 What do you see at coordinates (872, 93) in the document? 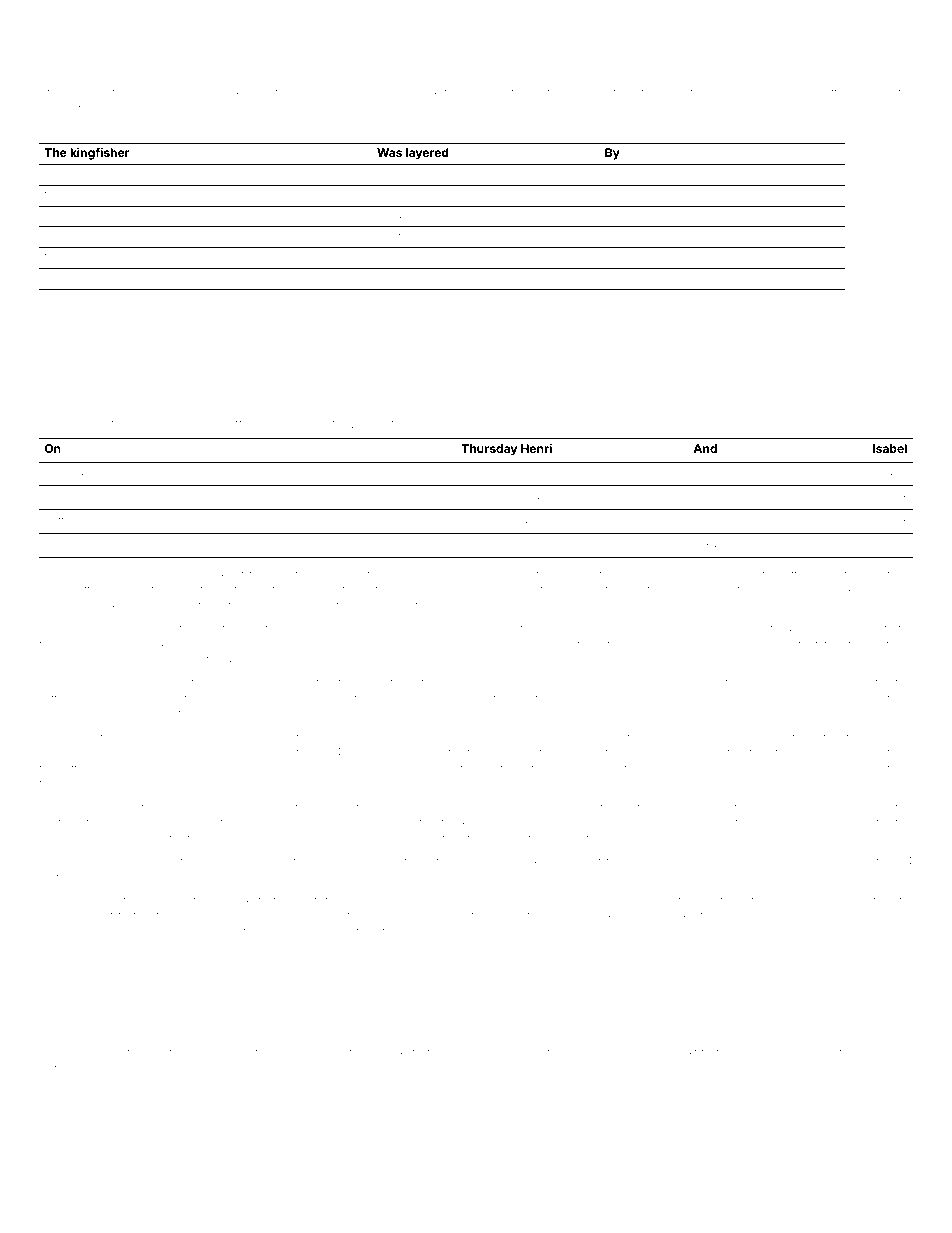
I see `impulse` at bounding box center [872, 93].
